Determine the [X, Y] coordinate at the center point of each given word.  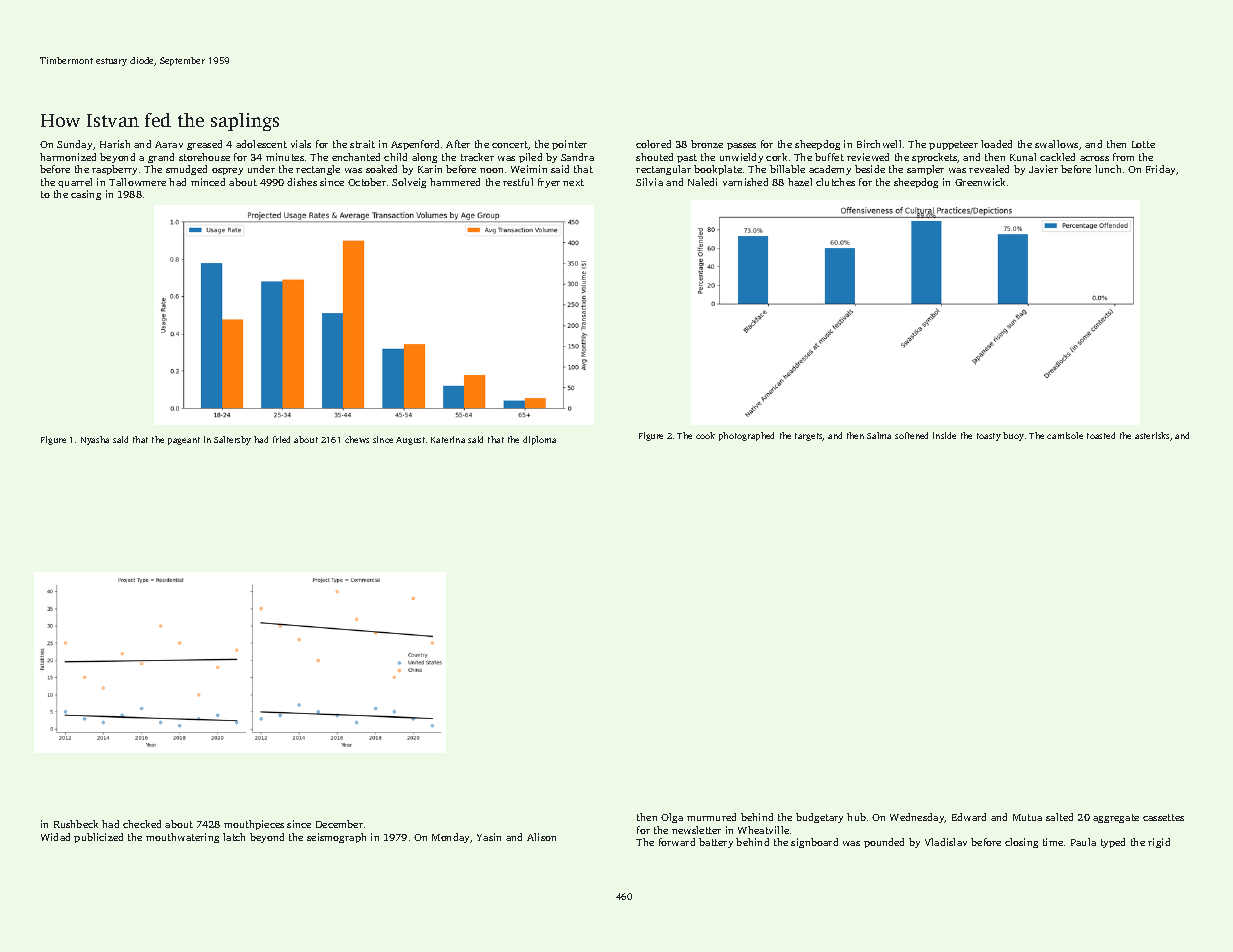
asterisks [1152, 435]
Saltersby [232, 440]
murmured [711, 817]
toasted [1101, 435]
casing [86, 195]
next [573, 182]
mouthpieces [254, 825]
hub [856, 817]
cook [705, 435]
